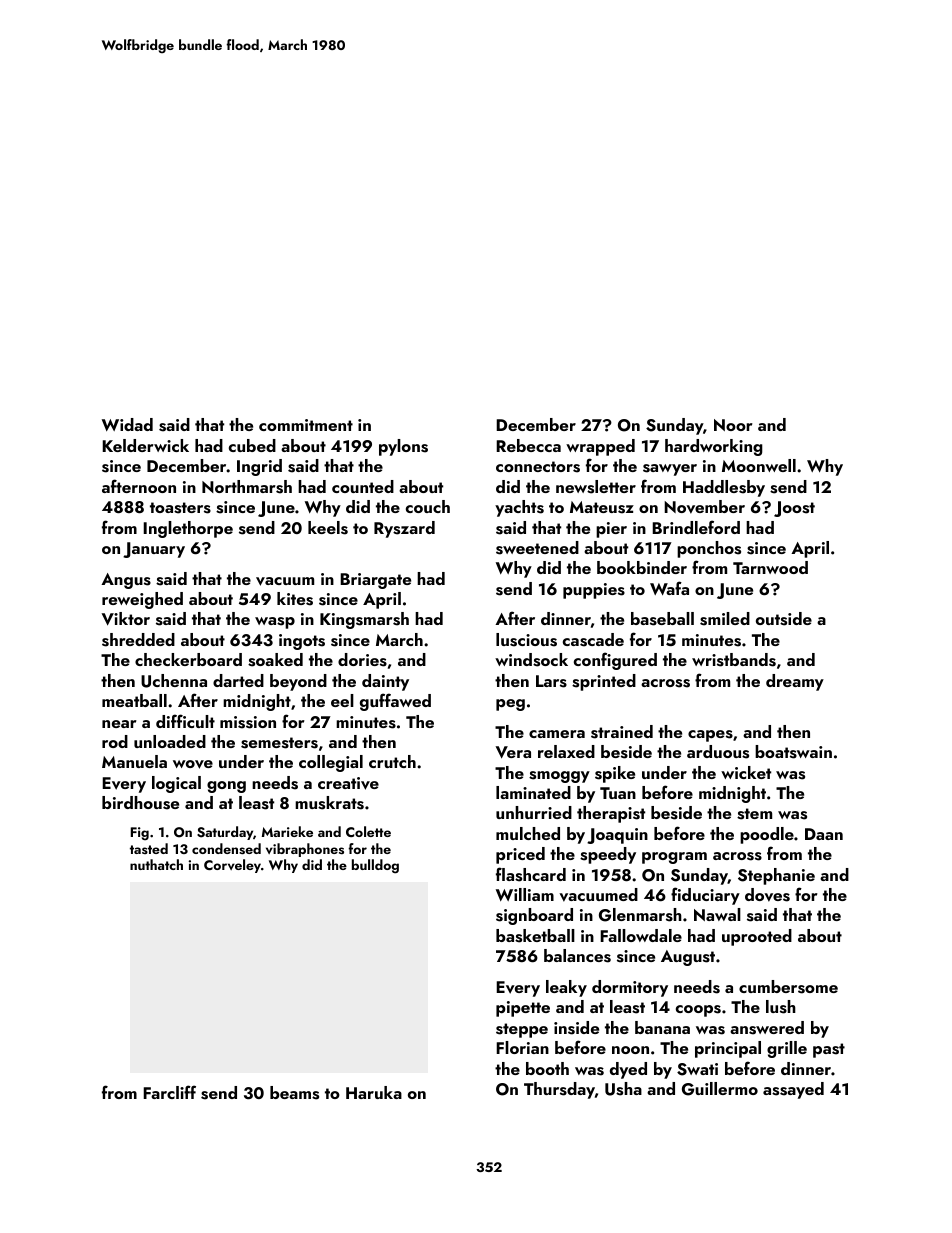  What do you see at coordinates (225, 833) in the page?
I see `Saturday` at bounding box center [225, 833].
